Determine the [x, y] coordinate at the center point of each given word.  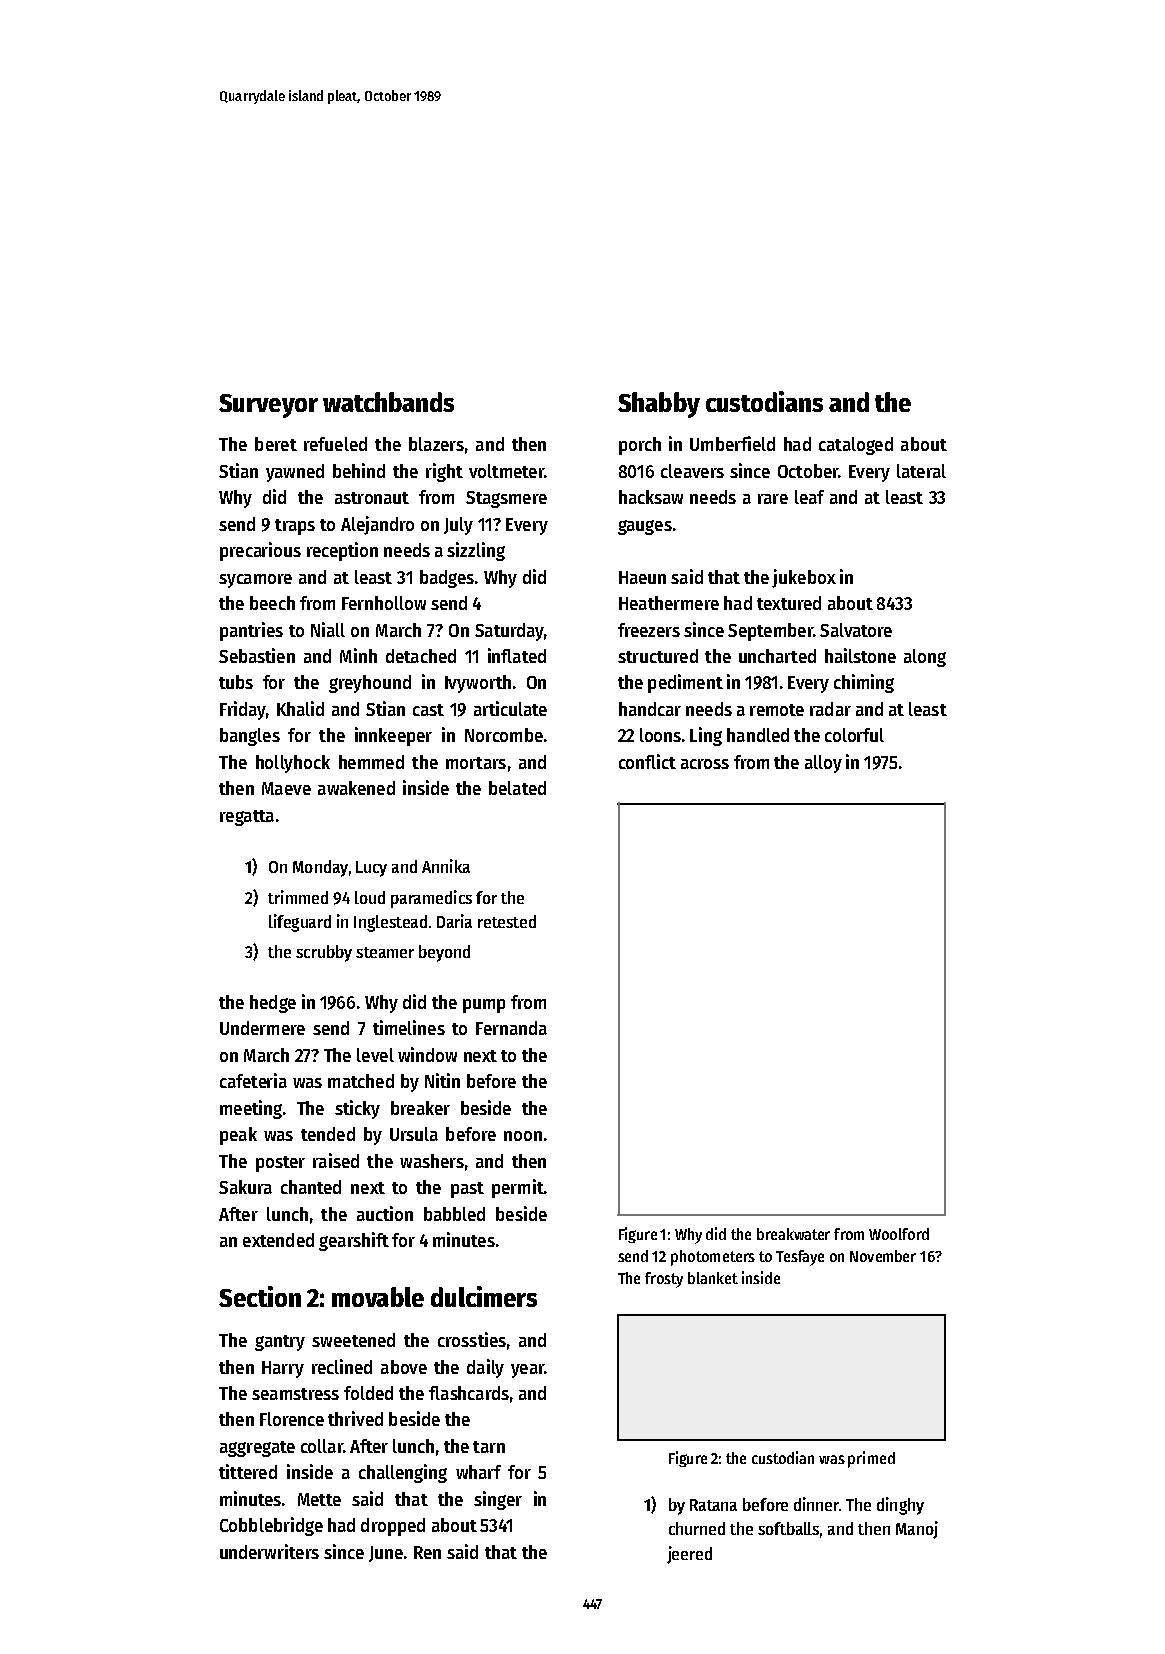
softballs [788, 1528]
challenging [403, 1473]
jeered [689, 1555]
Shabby [659, 405]
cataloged [856, 446]
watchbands [388, 402]
